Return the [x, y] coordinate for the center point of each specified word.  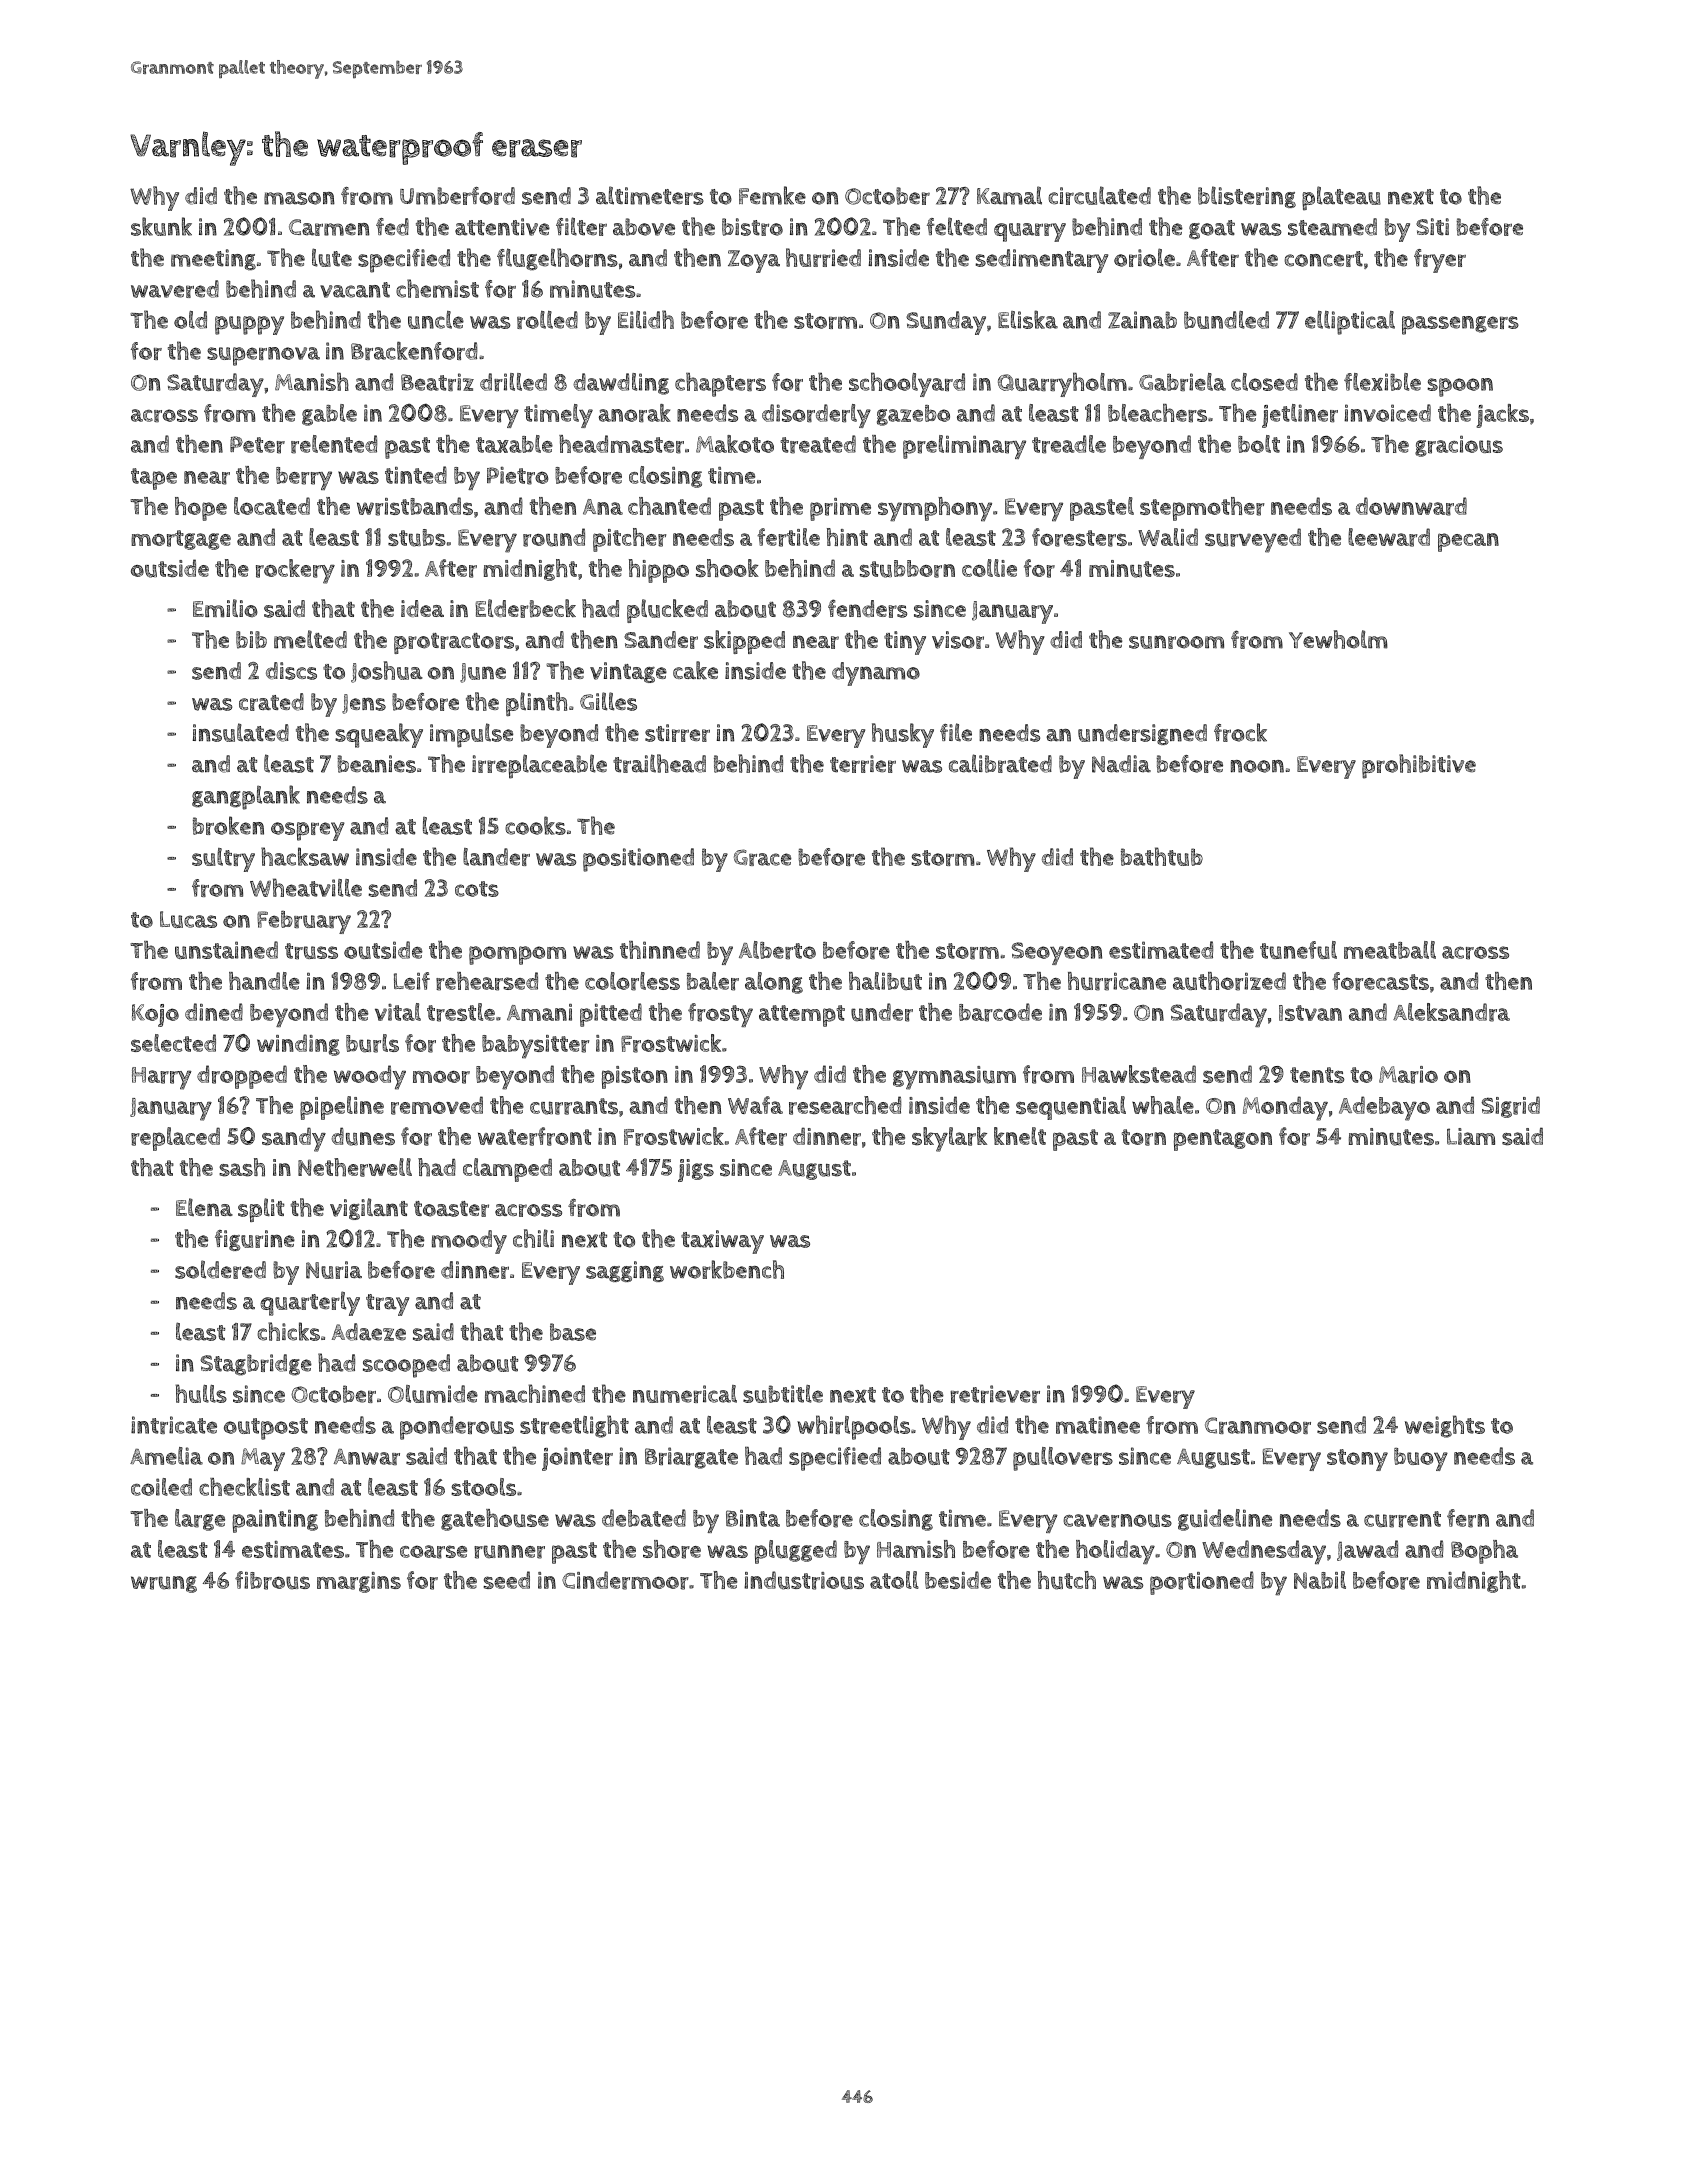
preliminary [964, 447]
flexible [1382, 382]
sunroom [1176, 642]
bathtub [1162, 856]
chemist [437, 288]
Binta [753, 1518]
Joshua [387, 672]
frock [1240, 732]
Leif [412, 981]
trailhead [659, 763]
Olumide [433, 1394]
